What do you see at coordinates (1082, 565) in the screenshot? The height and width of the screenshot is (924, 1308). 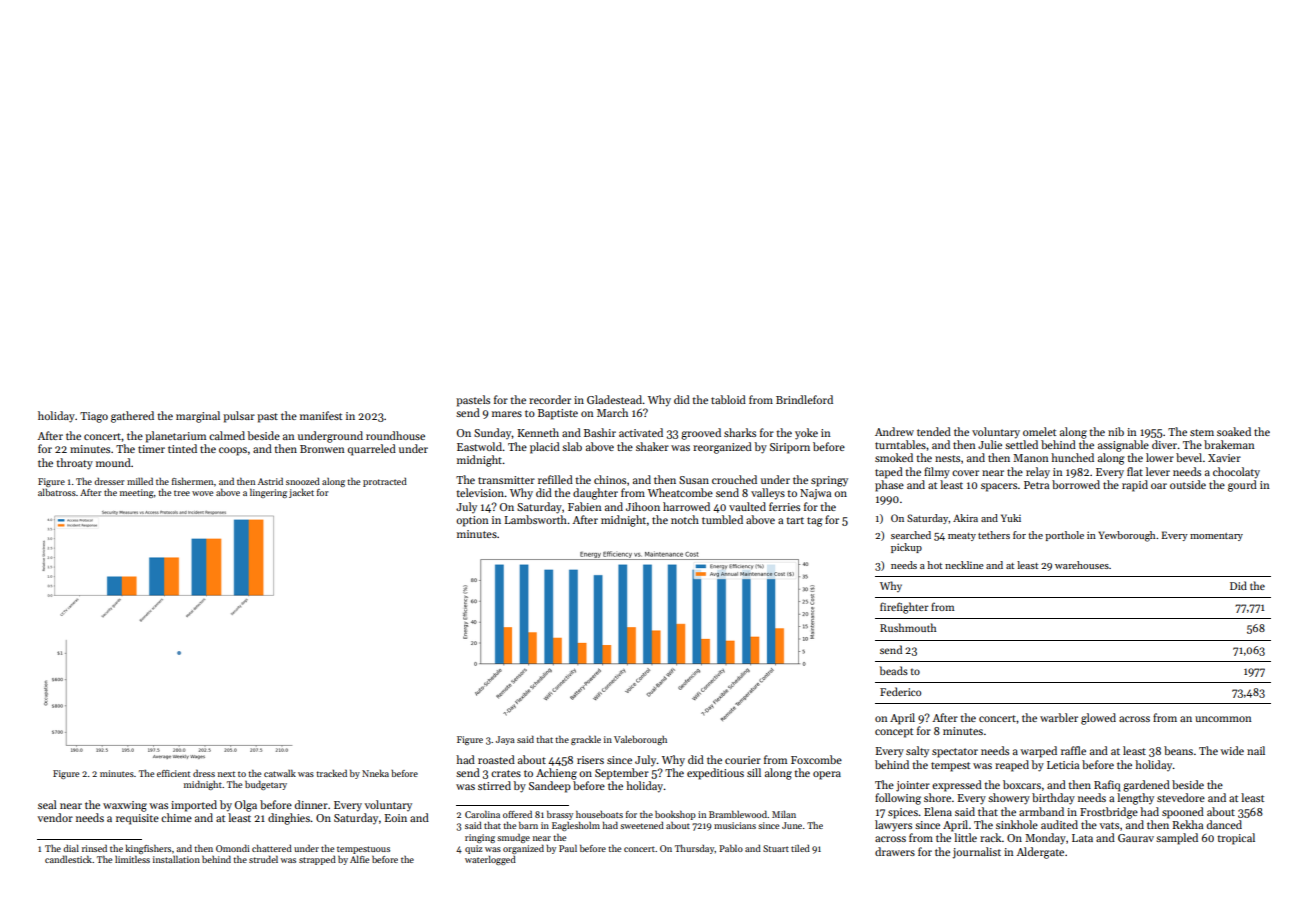 I see `warehouses` at bounding box center [1082, 565].
